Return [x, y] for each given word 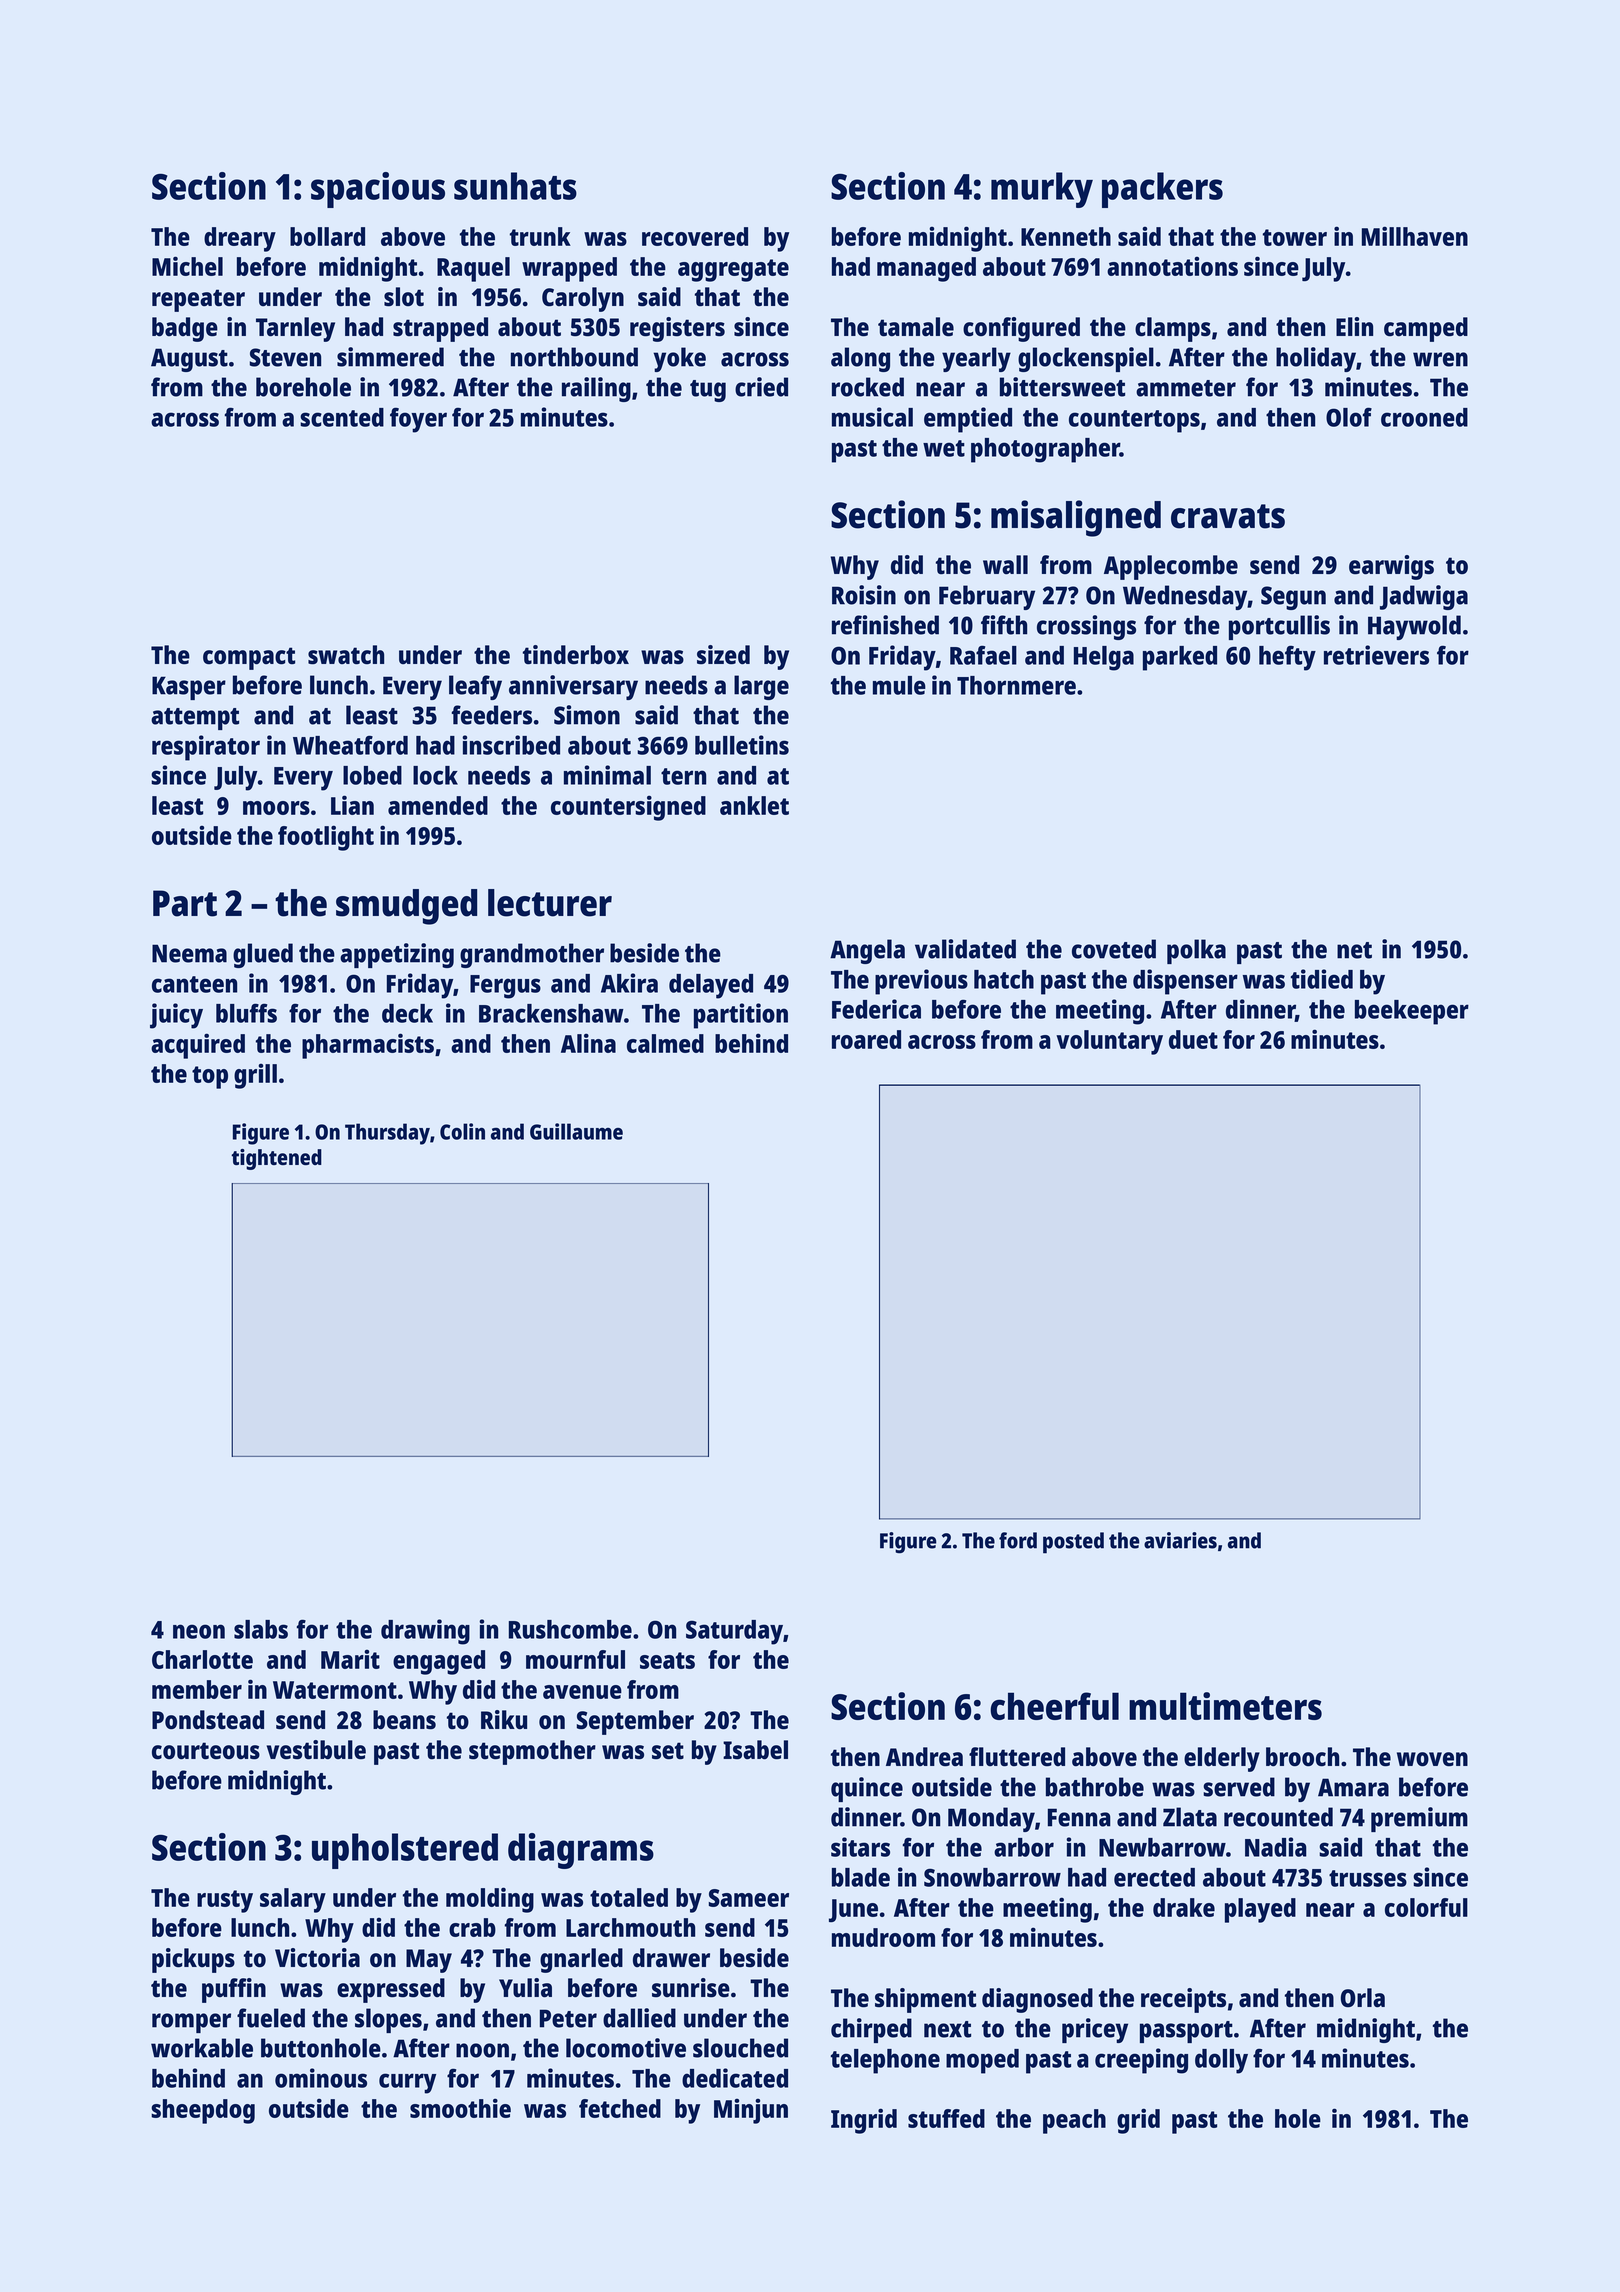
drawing [425, 1632]
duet [1193, 1039]
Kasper [189, 688]
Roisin [864, 595]
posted [1073, 1543]
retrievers [1376, 655]
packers [1162, 190]
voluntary [1109, 1042]
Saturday [734, 1632]
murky [1042, 190]
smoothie [460, 2108]
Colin [462, 1131]
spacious [378, 190]
